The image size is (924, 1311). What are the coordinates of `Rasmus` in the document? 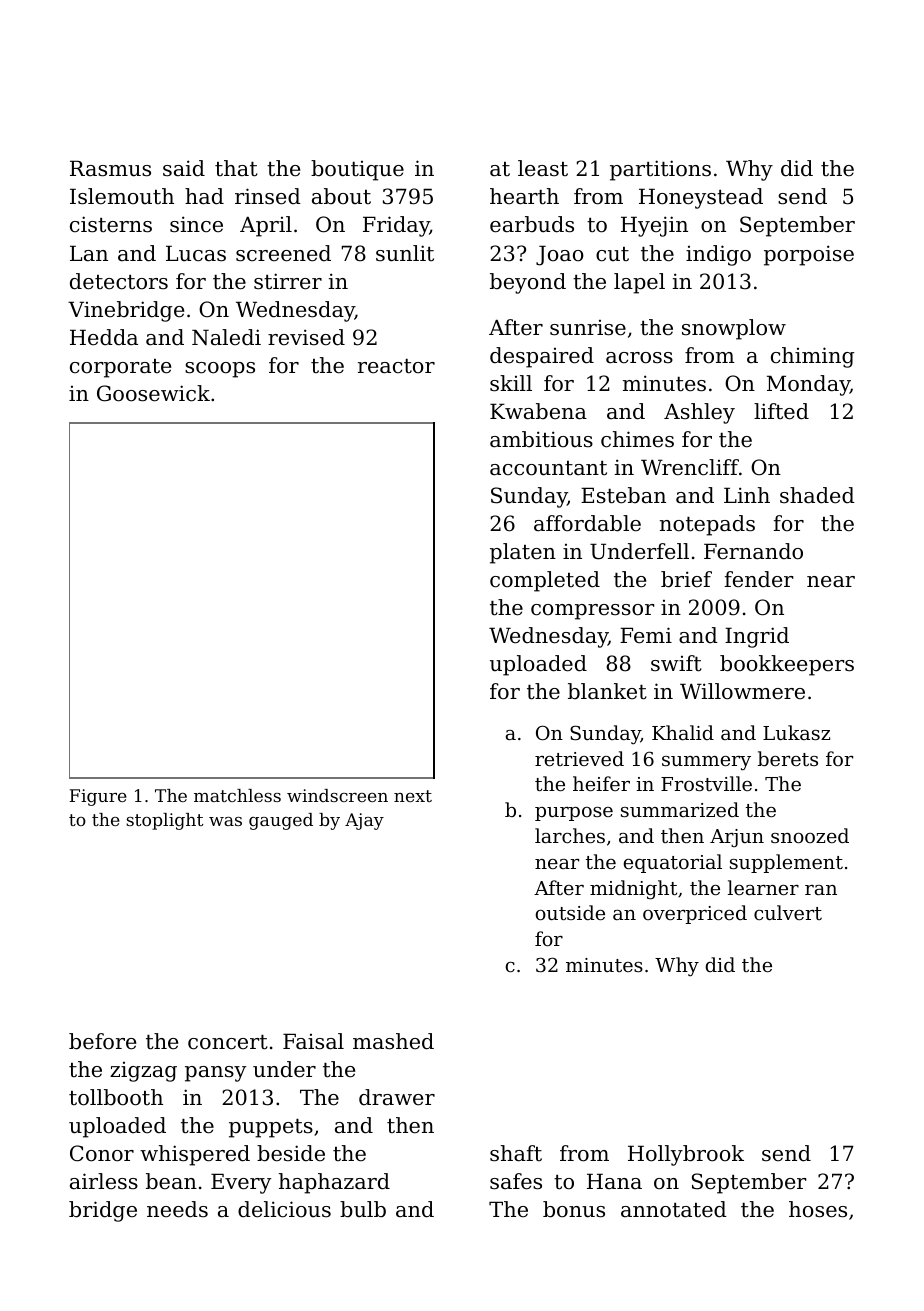 It's located at (110, 168).
